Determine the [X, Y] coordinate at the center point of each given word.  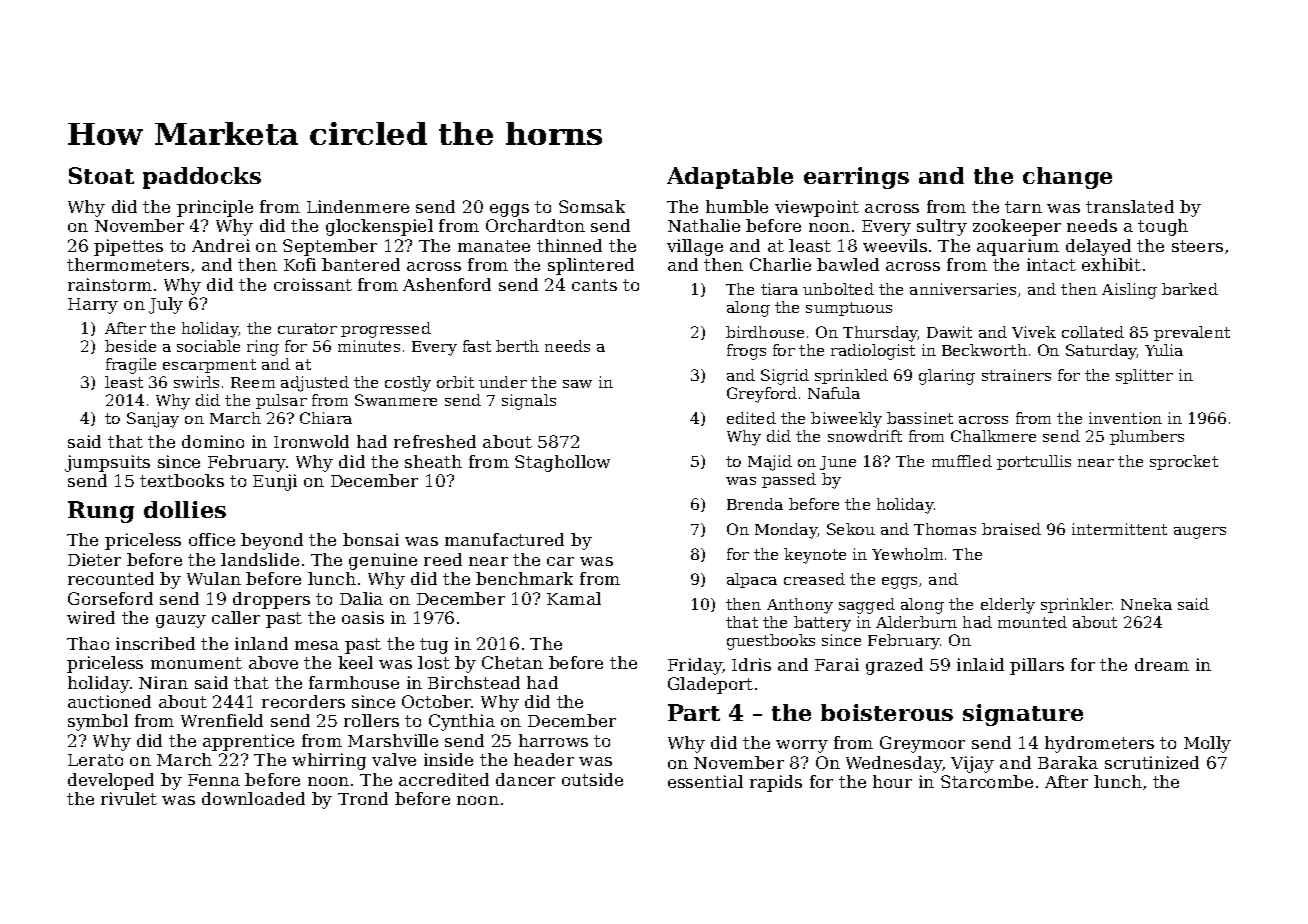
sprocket [1184, 462]
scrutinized [1152, 762]
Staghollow [562, 463]
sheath [433, 461]
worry [802, 746]
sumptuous [849, 309]
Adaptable [730, 178]
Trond [363, 798]
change [1067, 178]
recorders [303, 701]
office [212, 539]
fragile [131, 366]
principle [215, 208]
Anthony [800, 606]
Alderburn [916, 622]
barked [1190, 289]
